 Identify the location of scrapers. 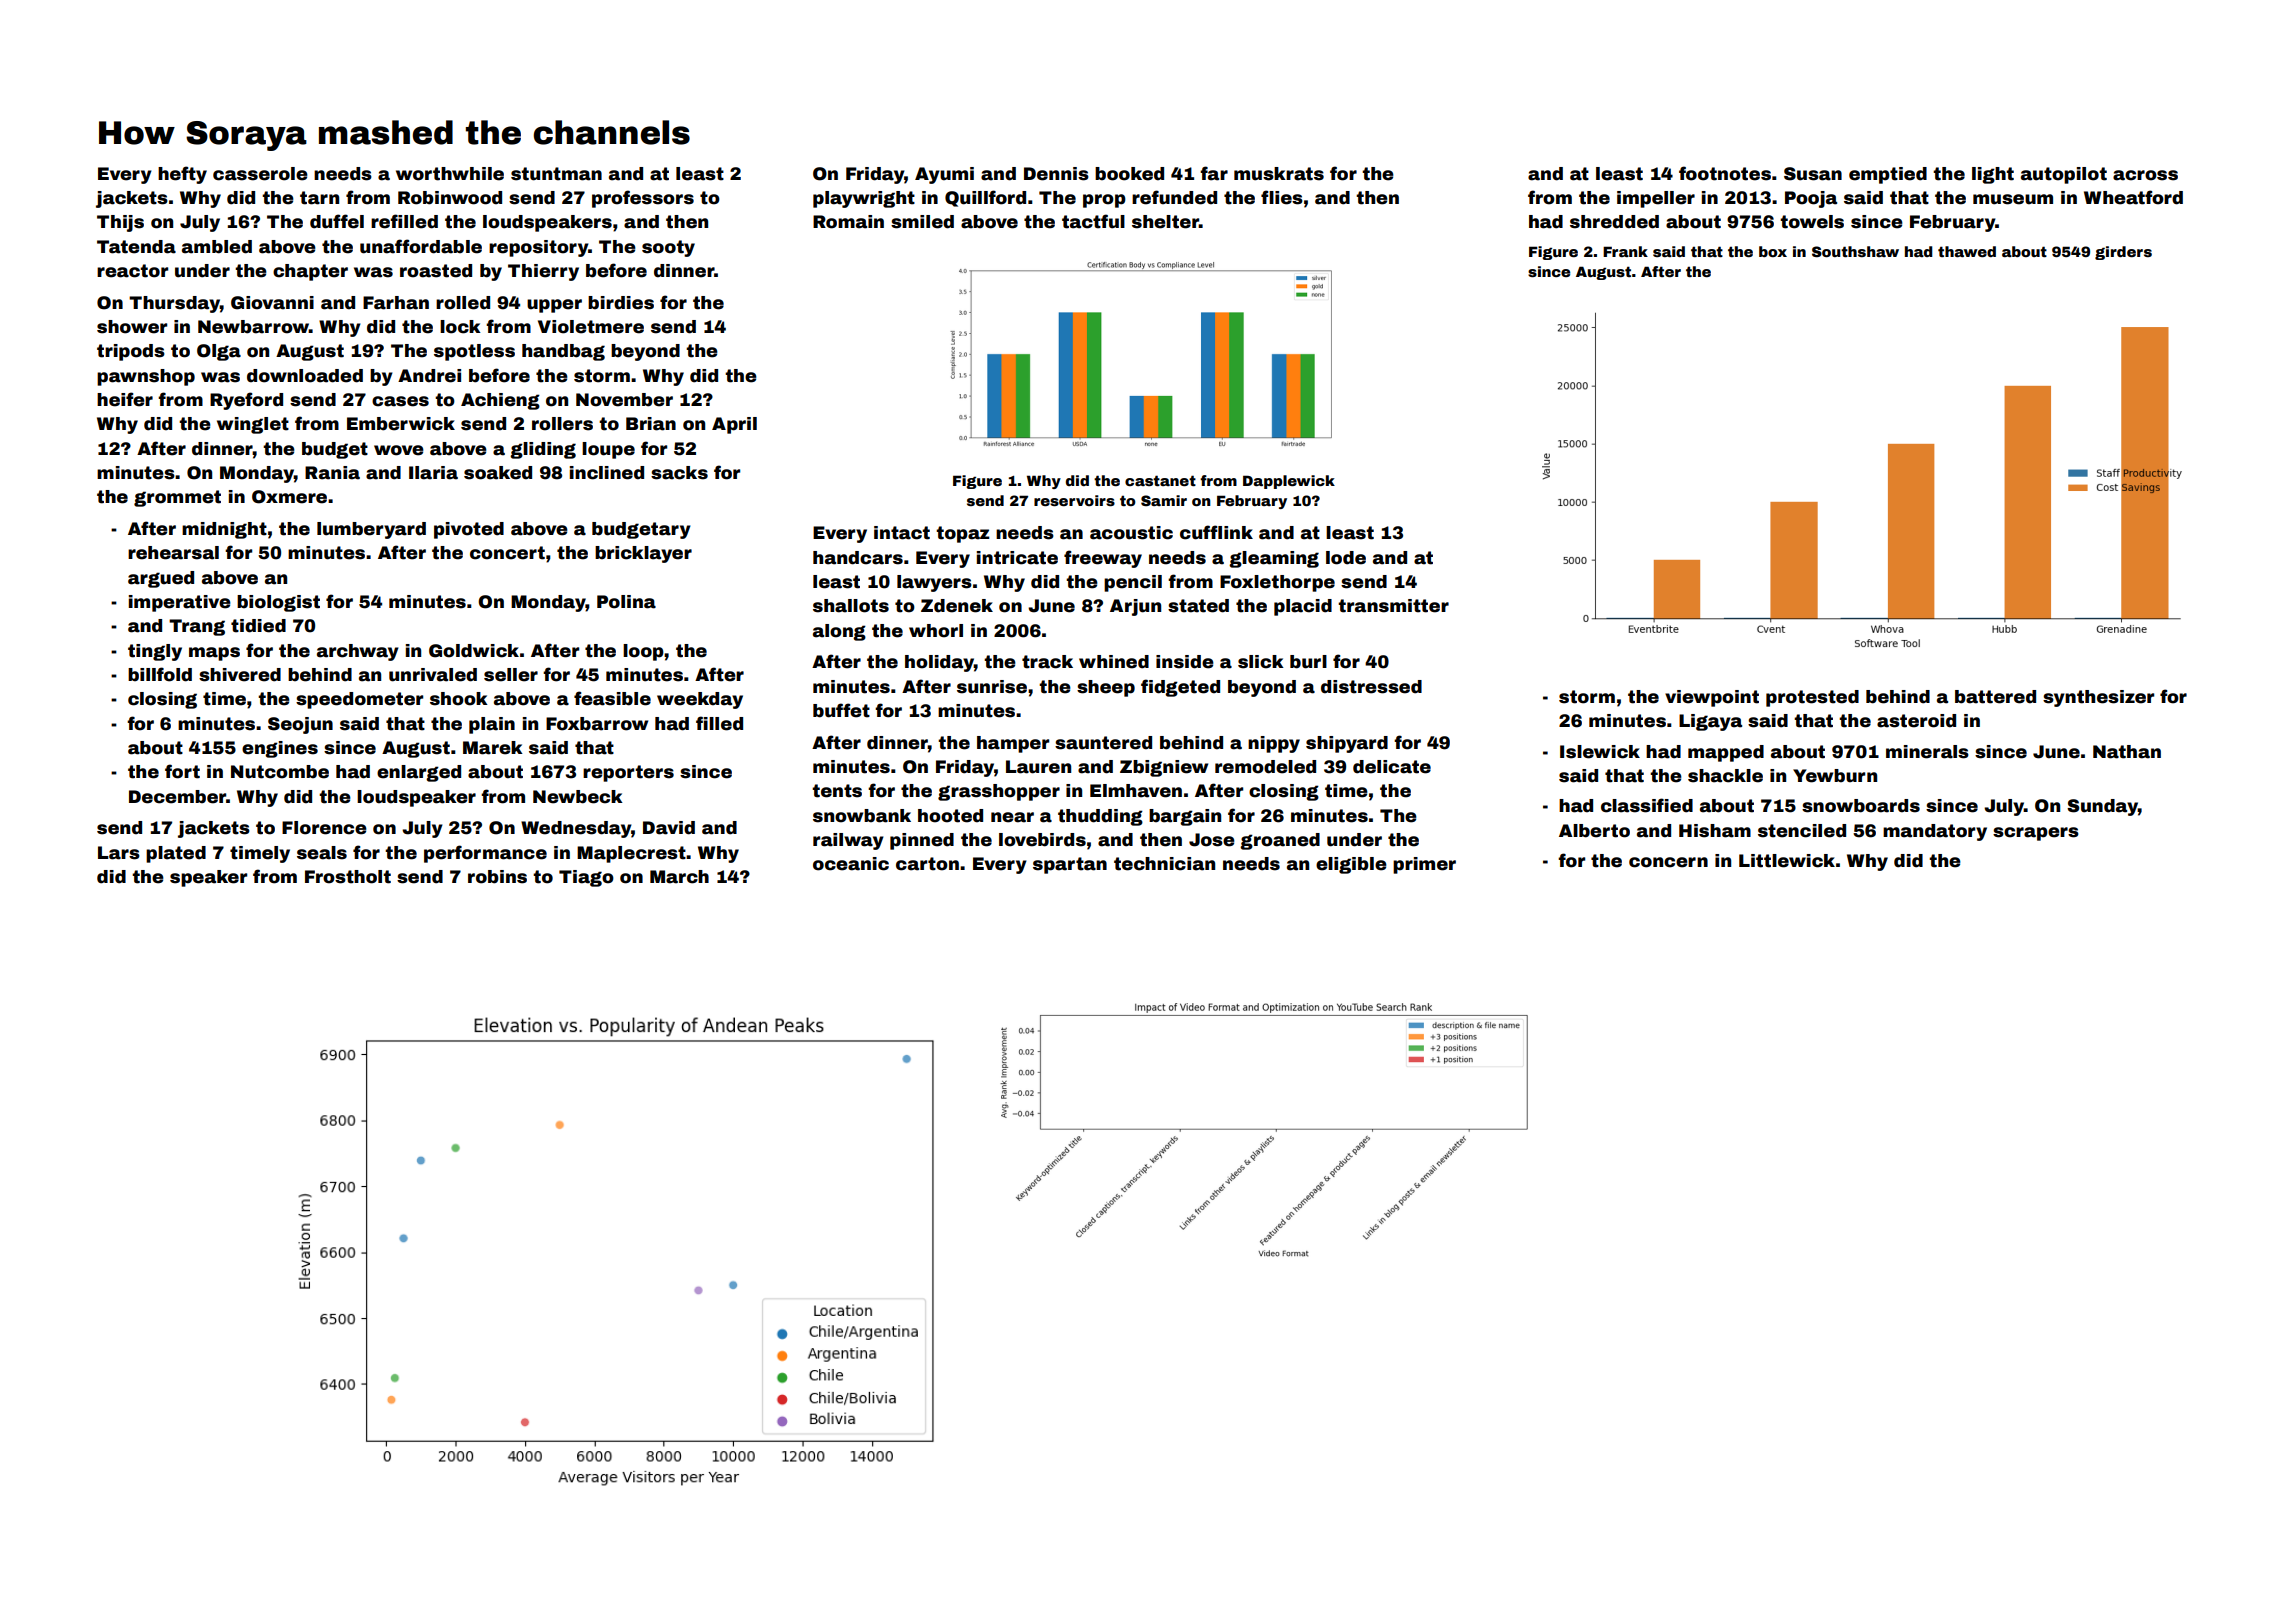
(2036, 834).
